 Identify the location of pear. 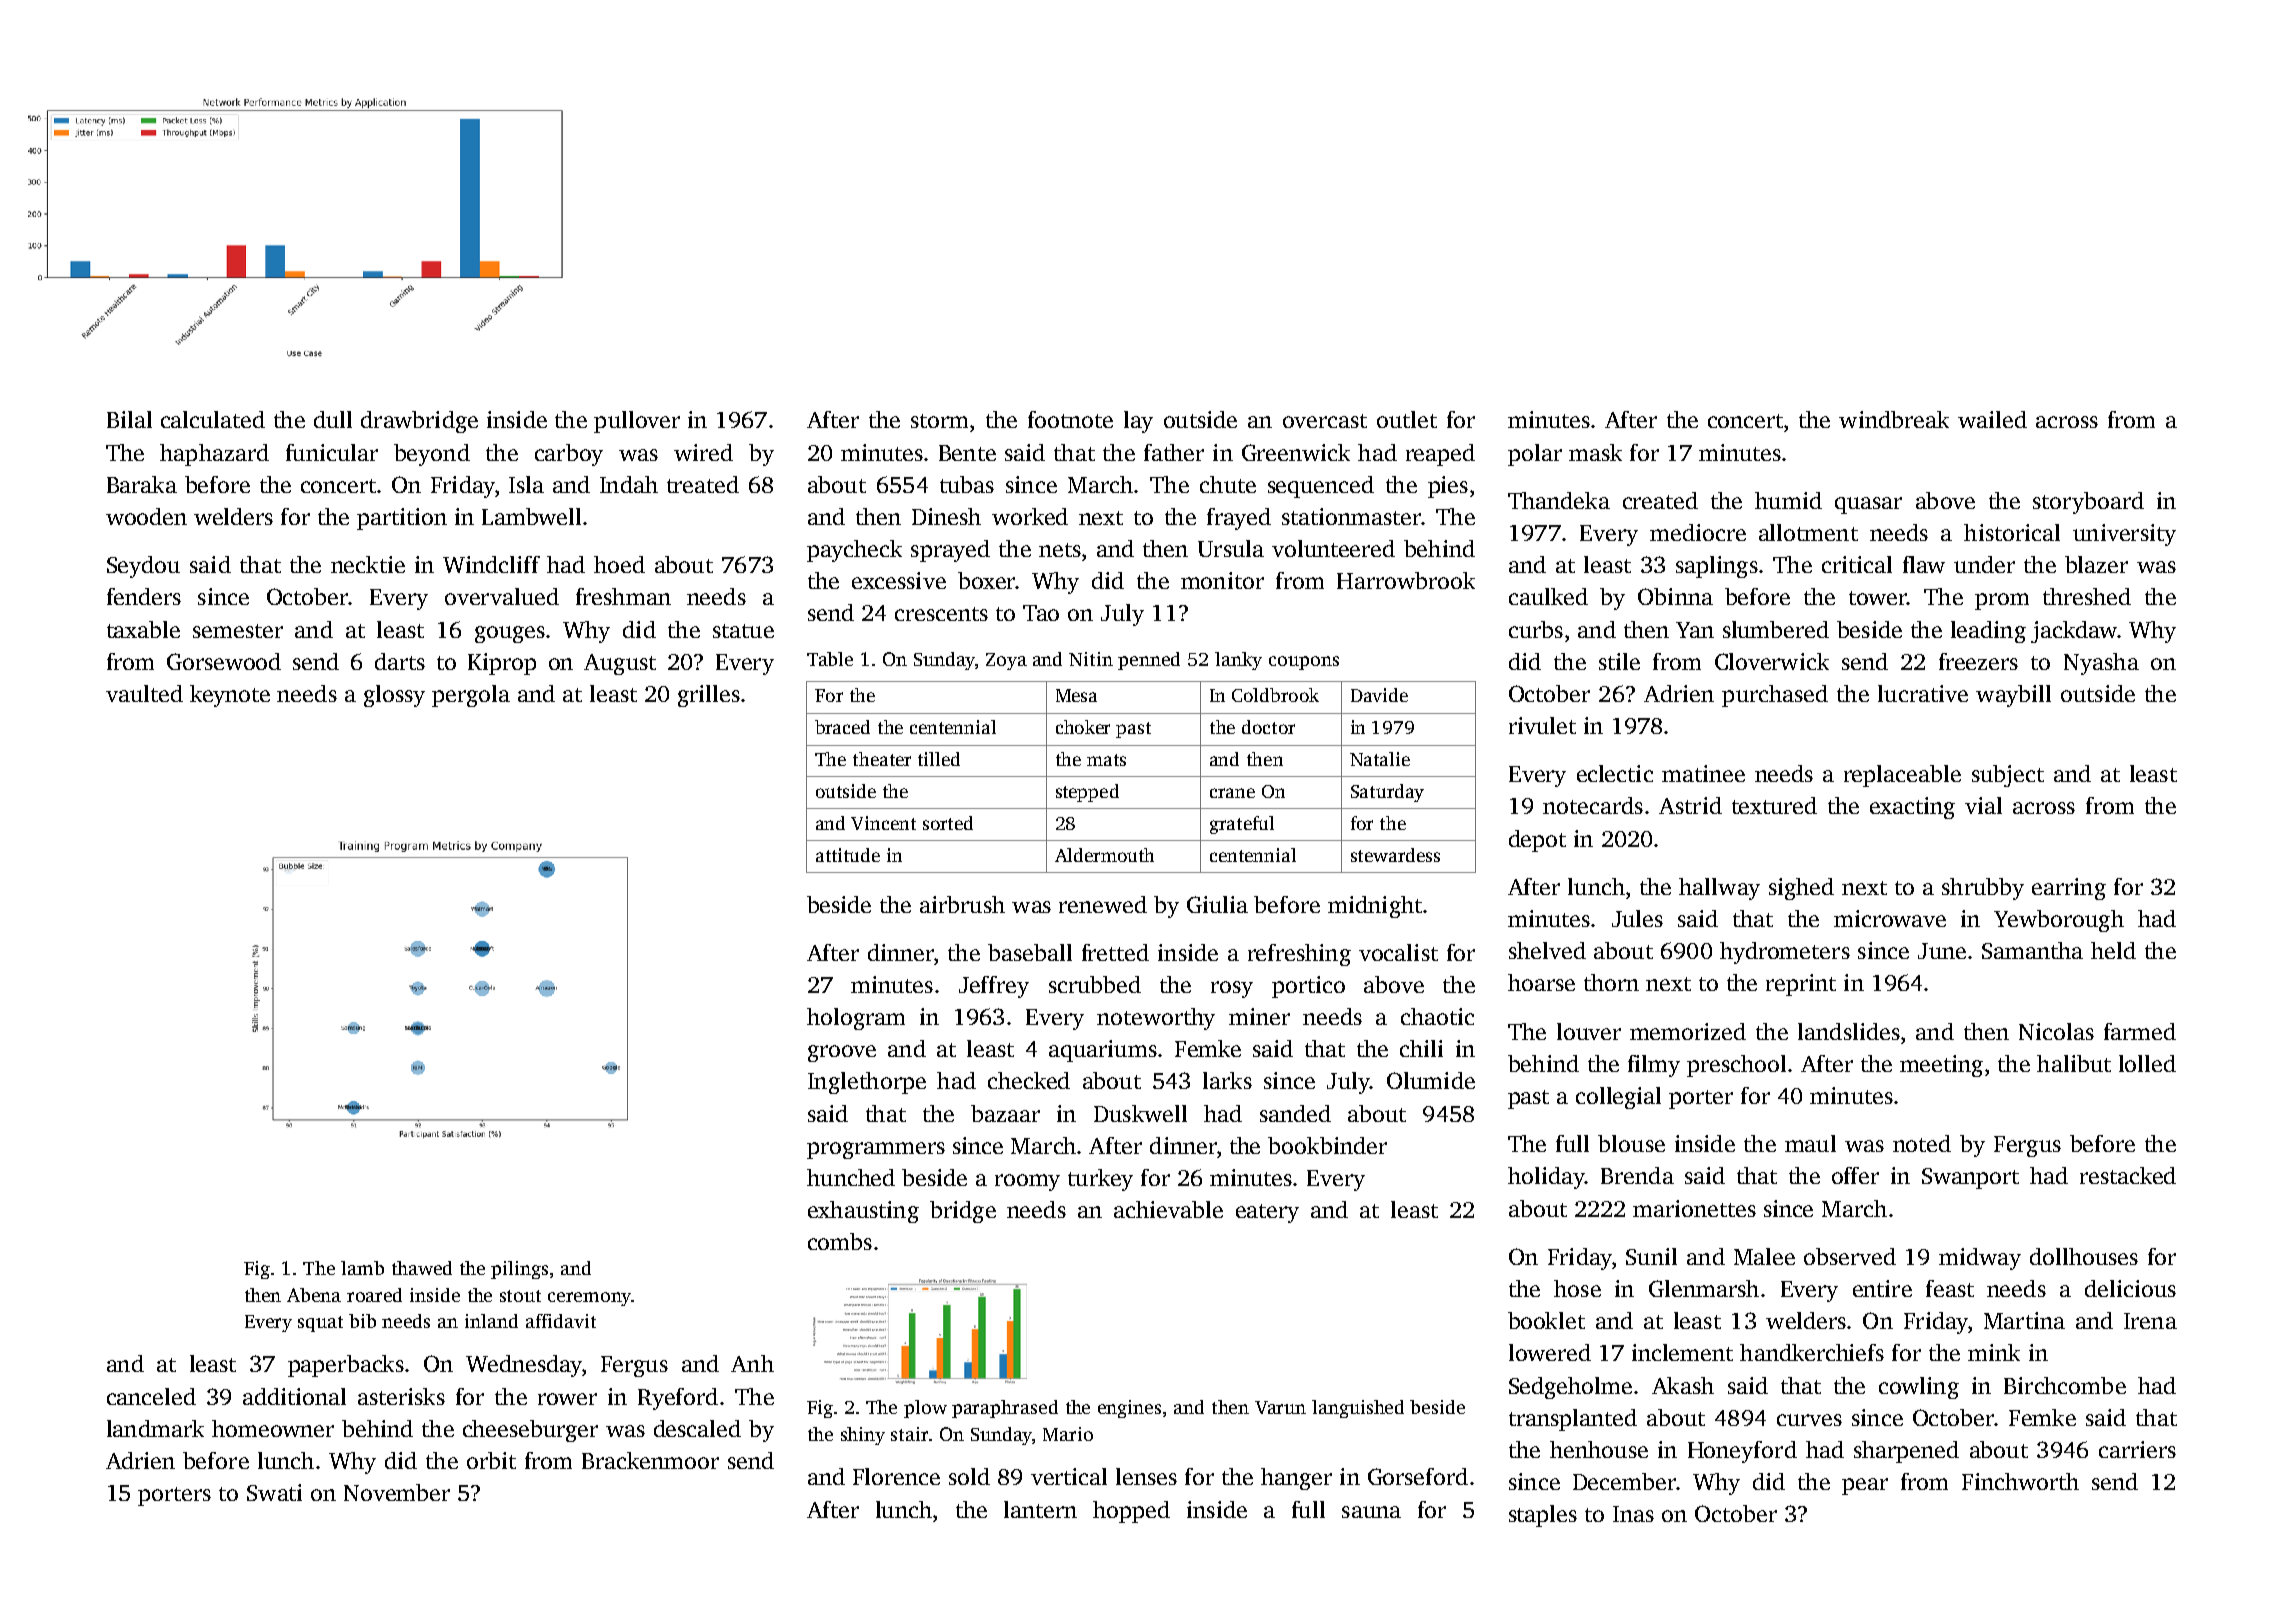
(1865, 1486).
